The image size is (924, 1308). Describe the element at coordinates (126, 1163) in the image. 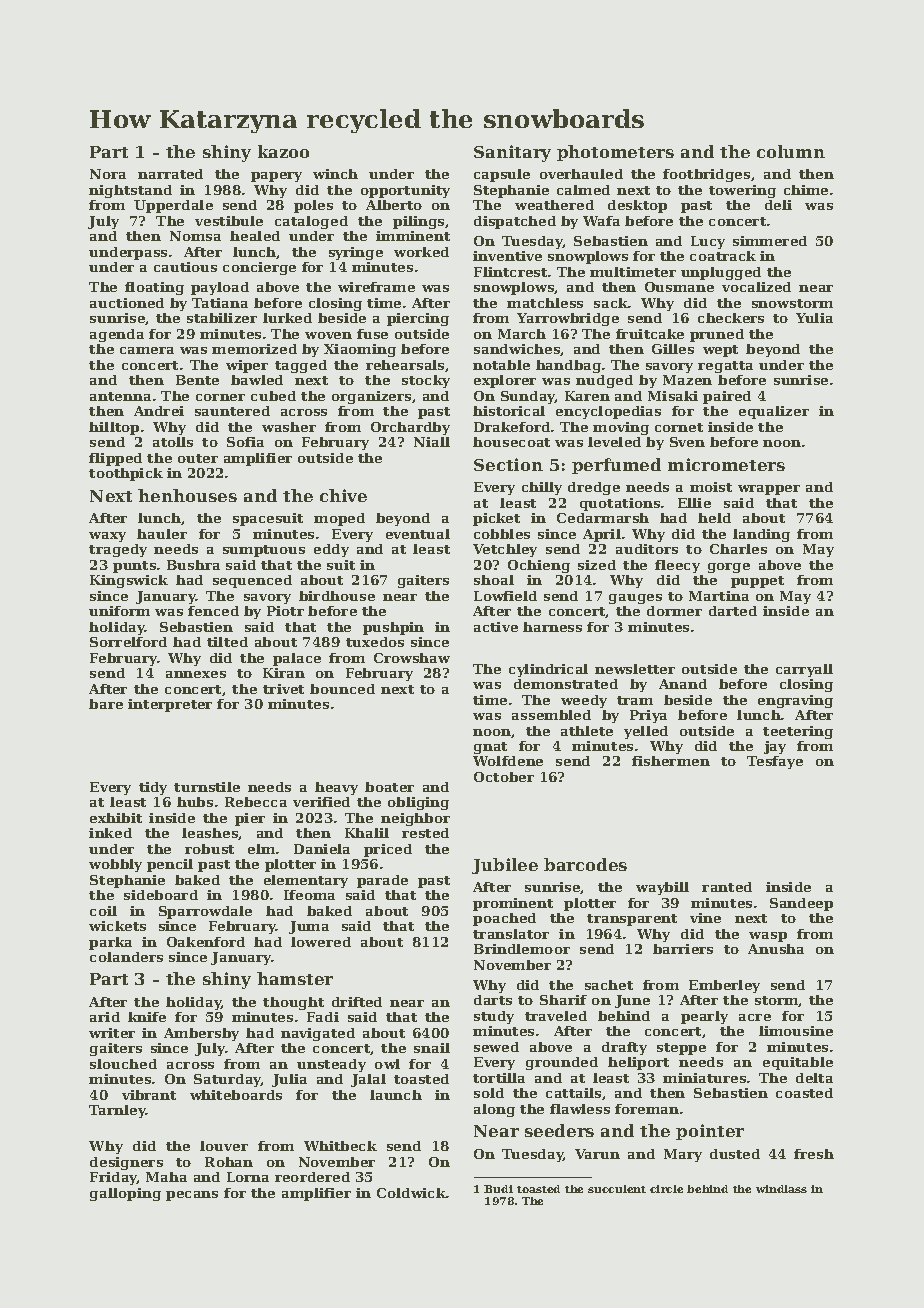

I see `designers` at that location.
